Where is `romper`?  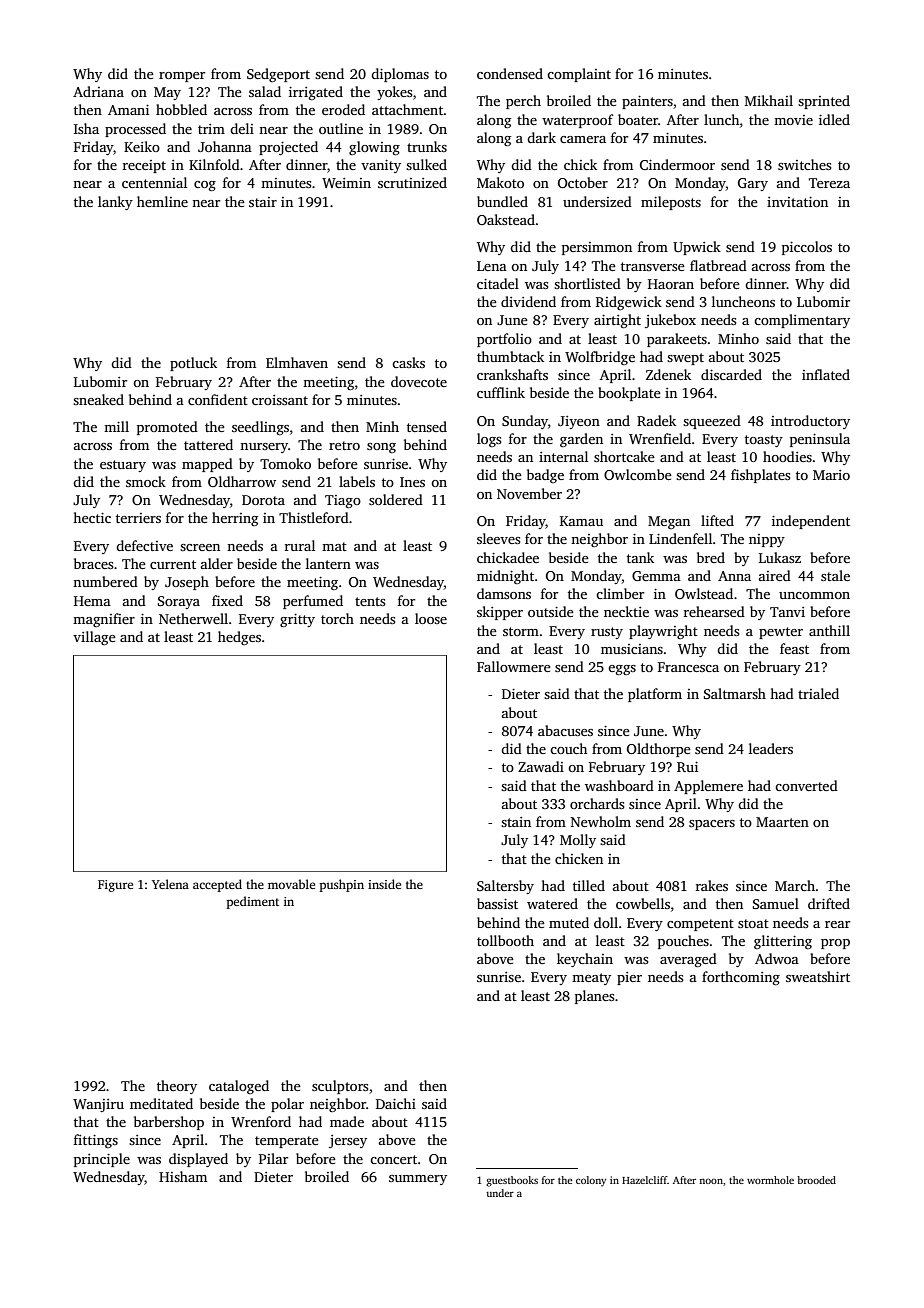 romper is located at coordinates (182, 77).
